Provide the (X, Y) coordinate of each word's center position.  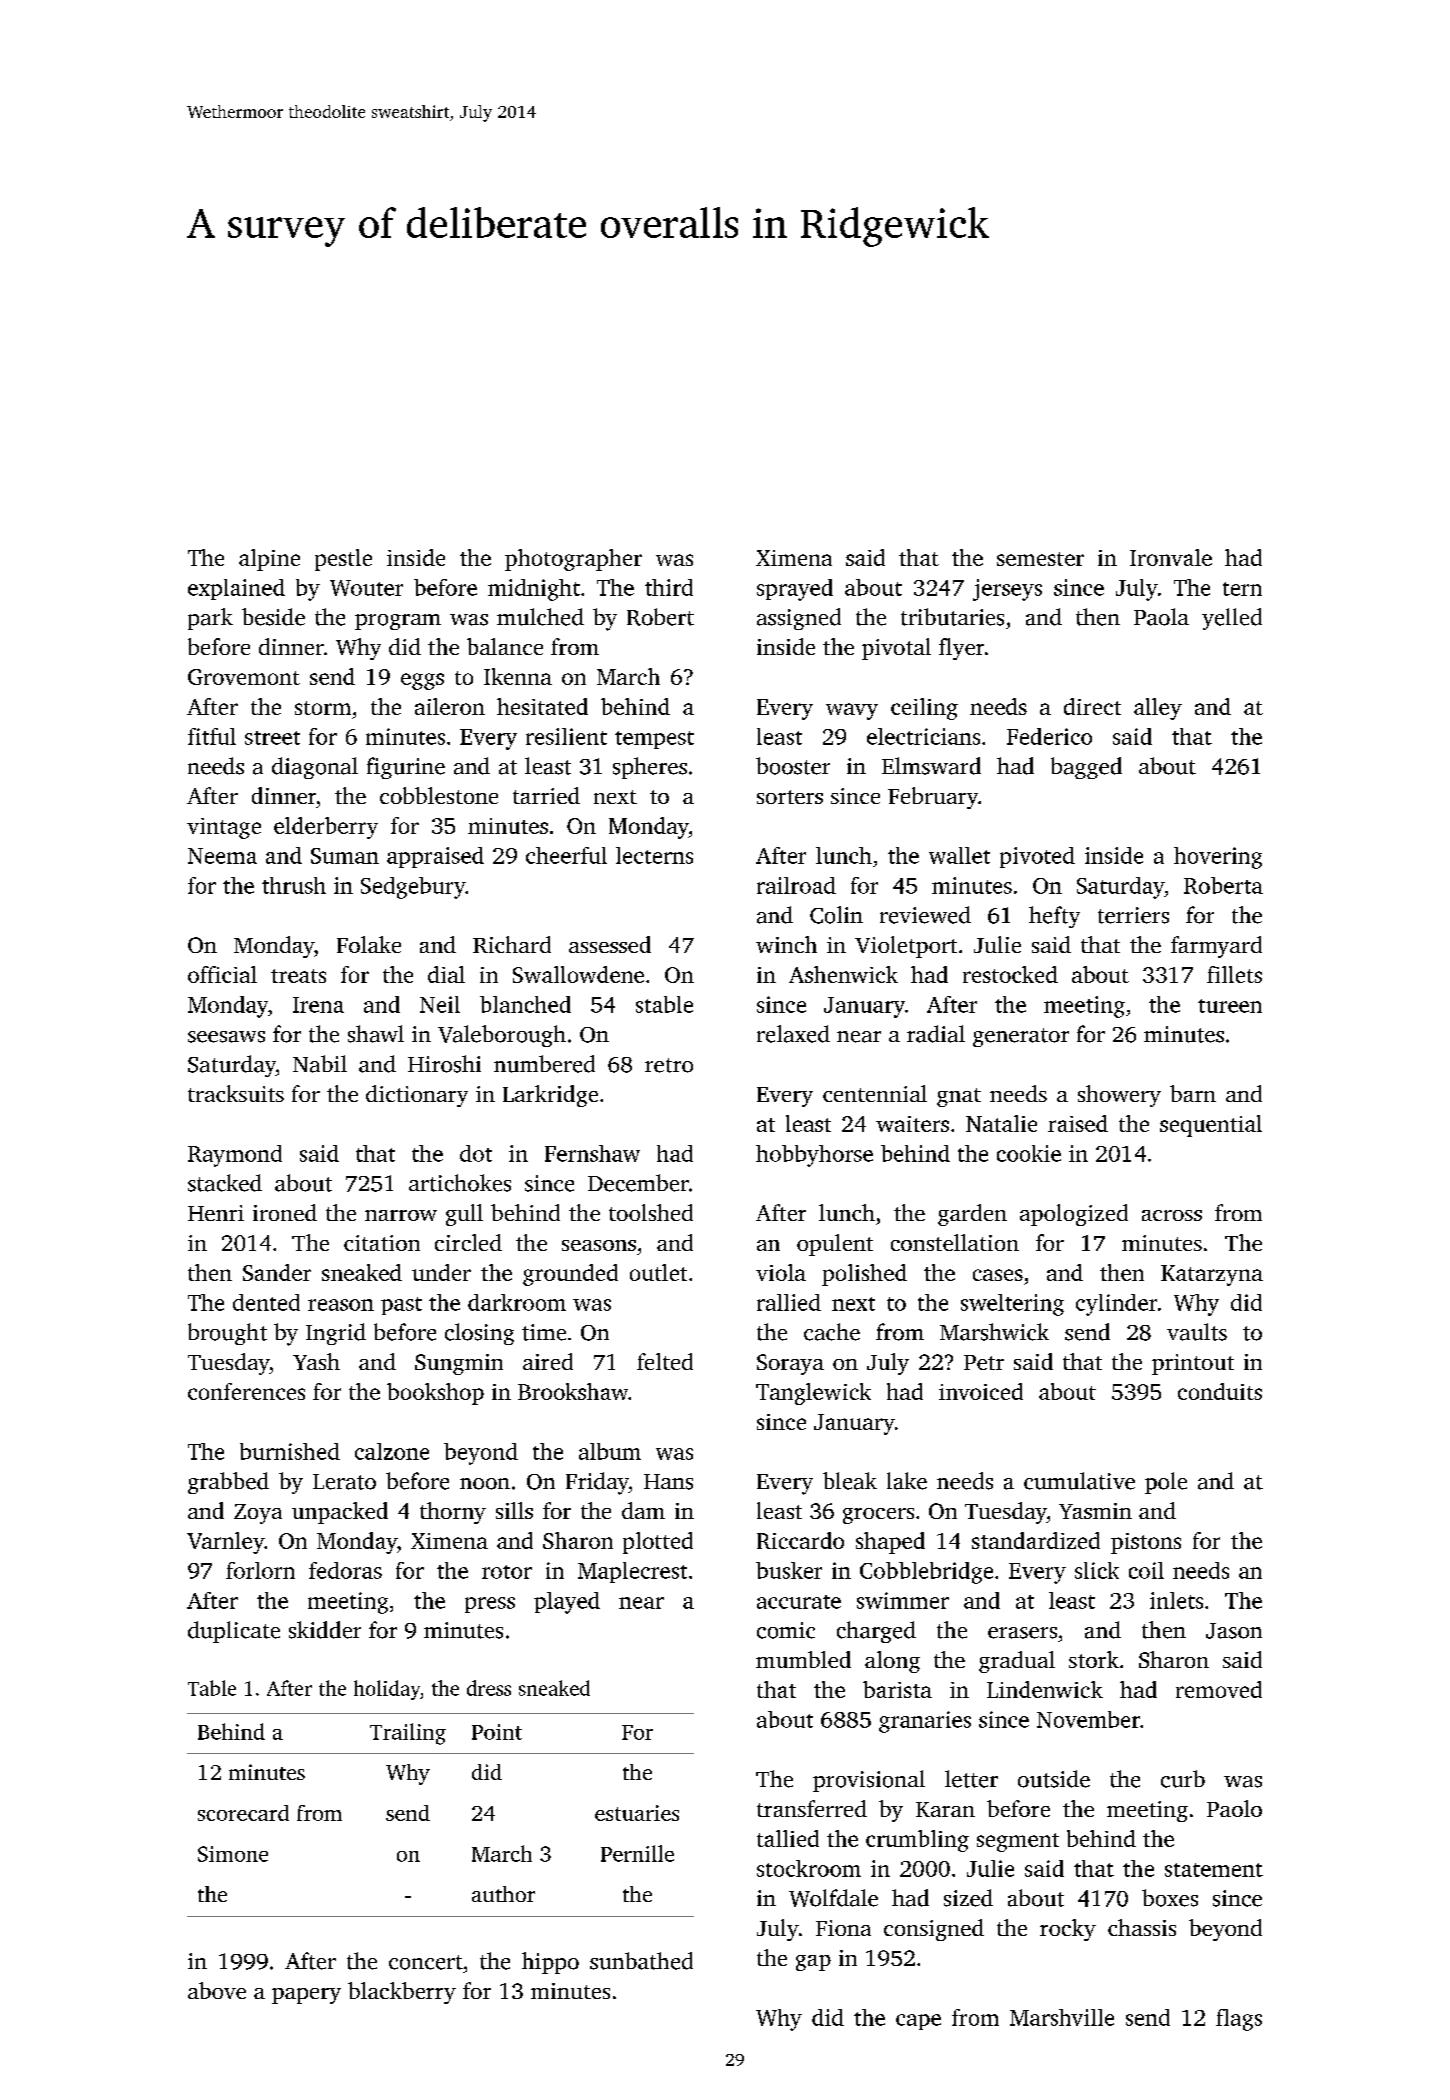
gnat (959, 1097)
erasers (1022, 1633)
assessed (610, 944)
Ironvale (1171, 557)
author (503, 1894)
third (669, 587)
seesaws (226, 1037)
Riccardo (800, 1540)
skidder (325, 1630)
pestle (343, 560)
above (217, 1990)
